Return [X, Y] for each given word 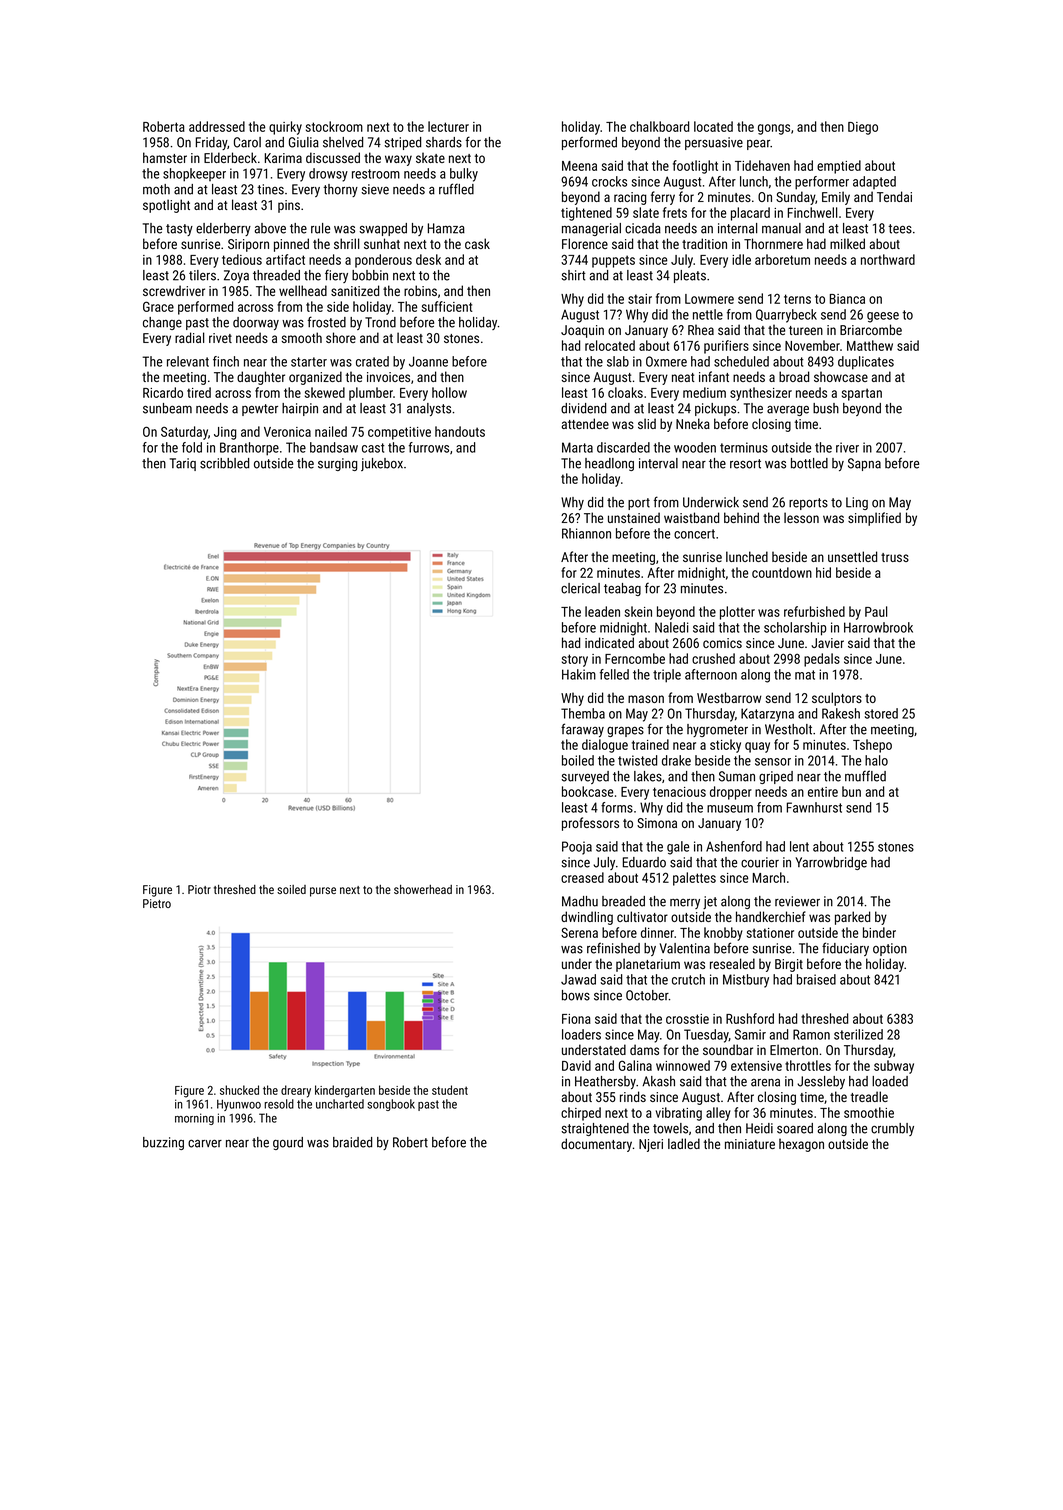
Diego [863, 128]
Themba [583, 713]
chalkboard [659, 126]
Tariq [183, 464]
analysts [429, 409]
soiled [291, 889]
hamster [165, 157]
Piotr [199, 889]
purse [323, 892]
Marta [577, 447]
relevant [188, 361]
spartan [862, 394]
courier [760, 862]
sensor [773, 762]
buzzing [163, 1143]
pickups [715, 409]
